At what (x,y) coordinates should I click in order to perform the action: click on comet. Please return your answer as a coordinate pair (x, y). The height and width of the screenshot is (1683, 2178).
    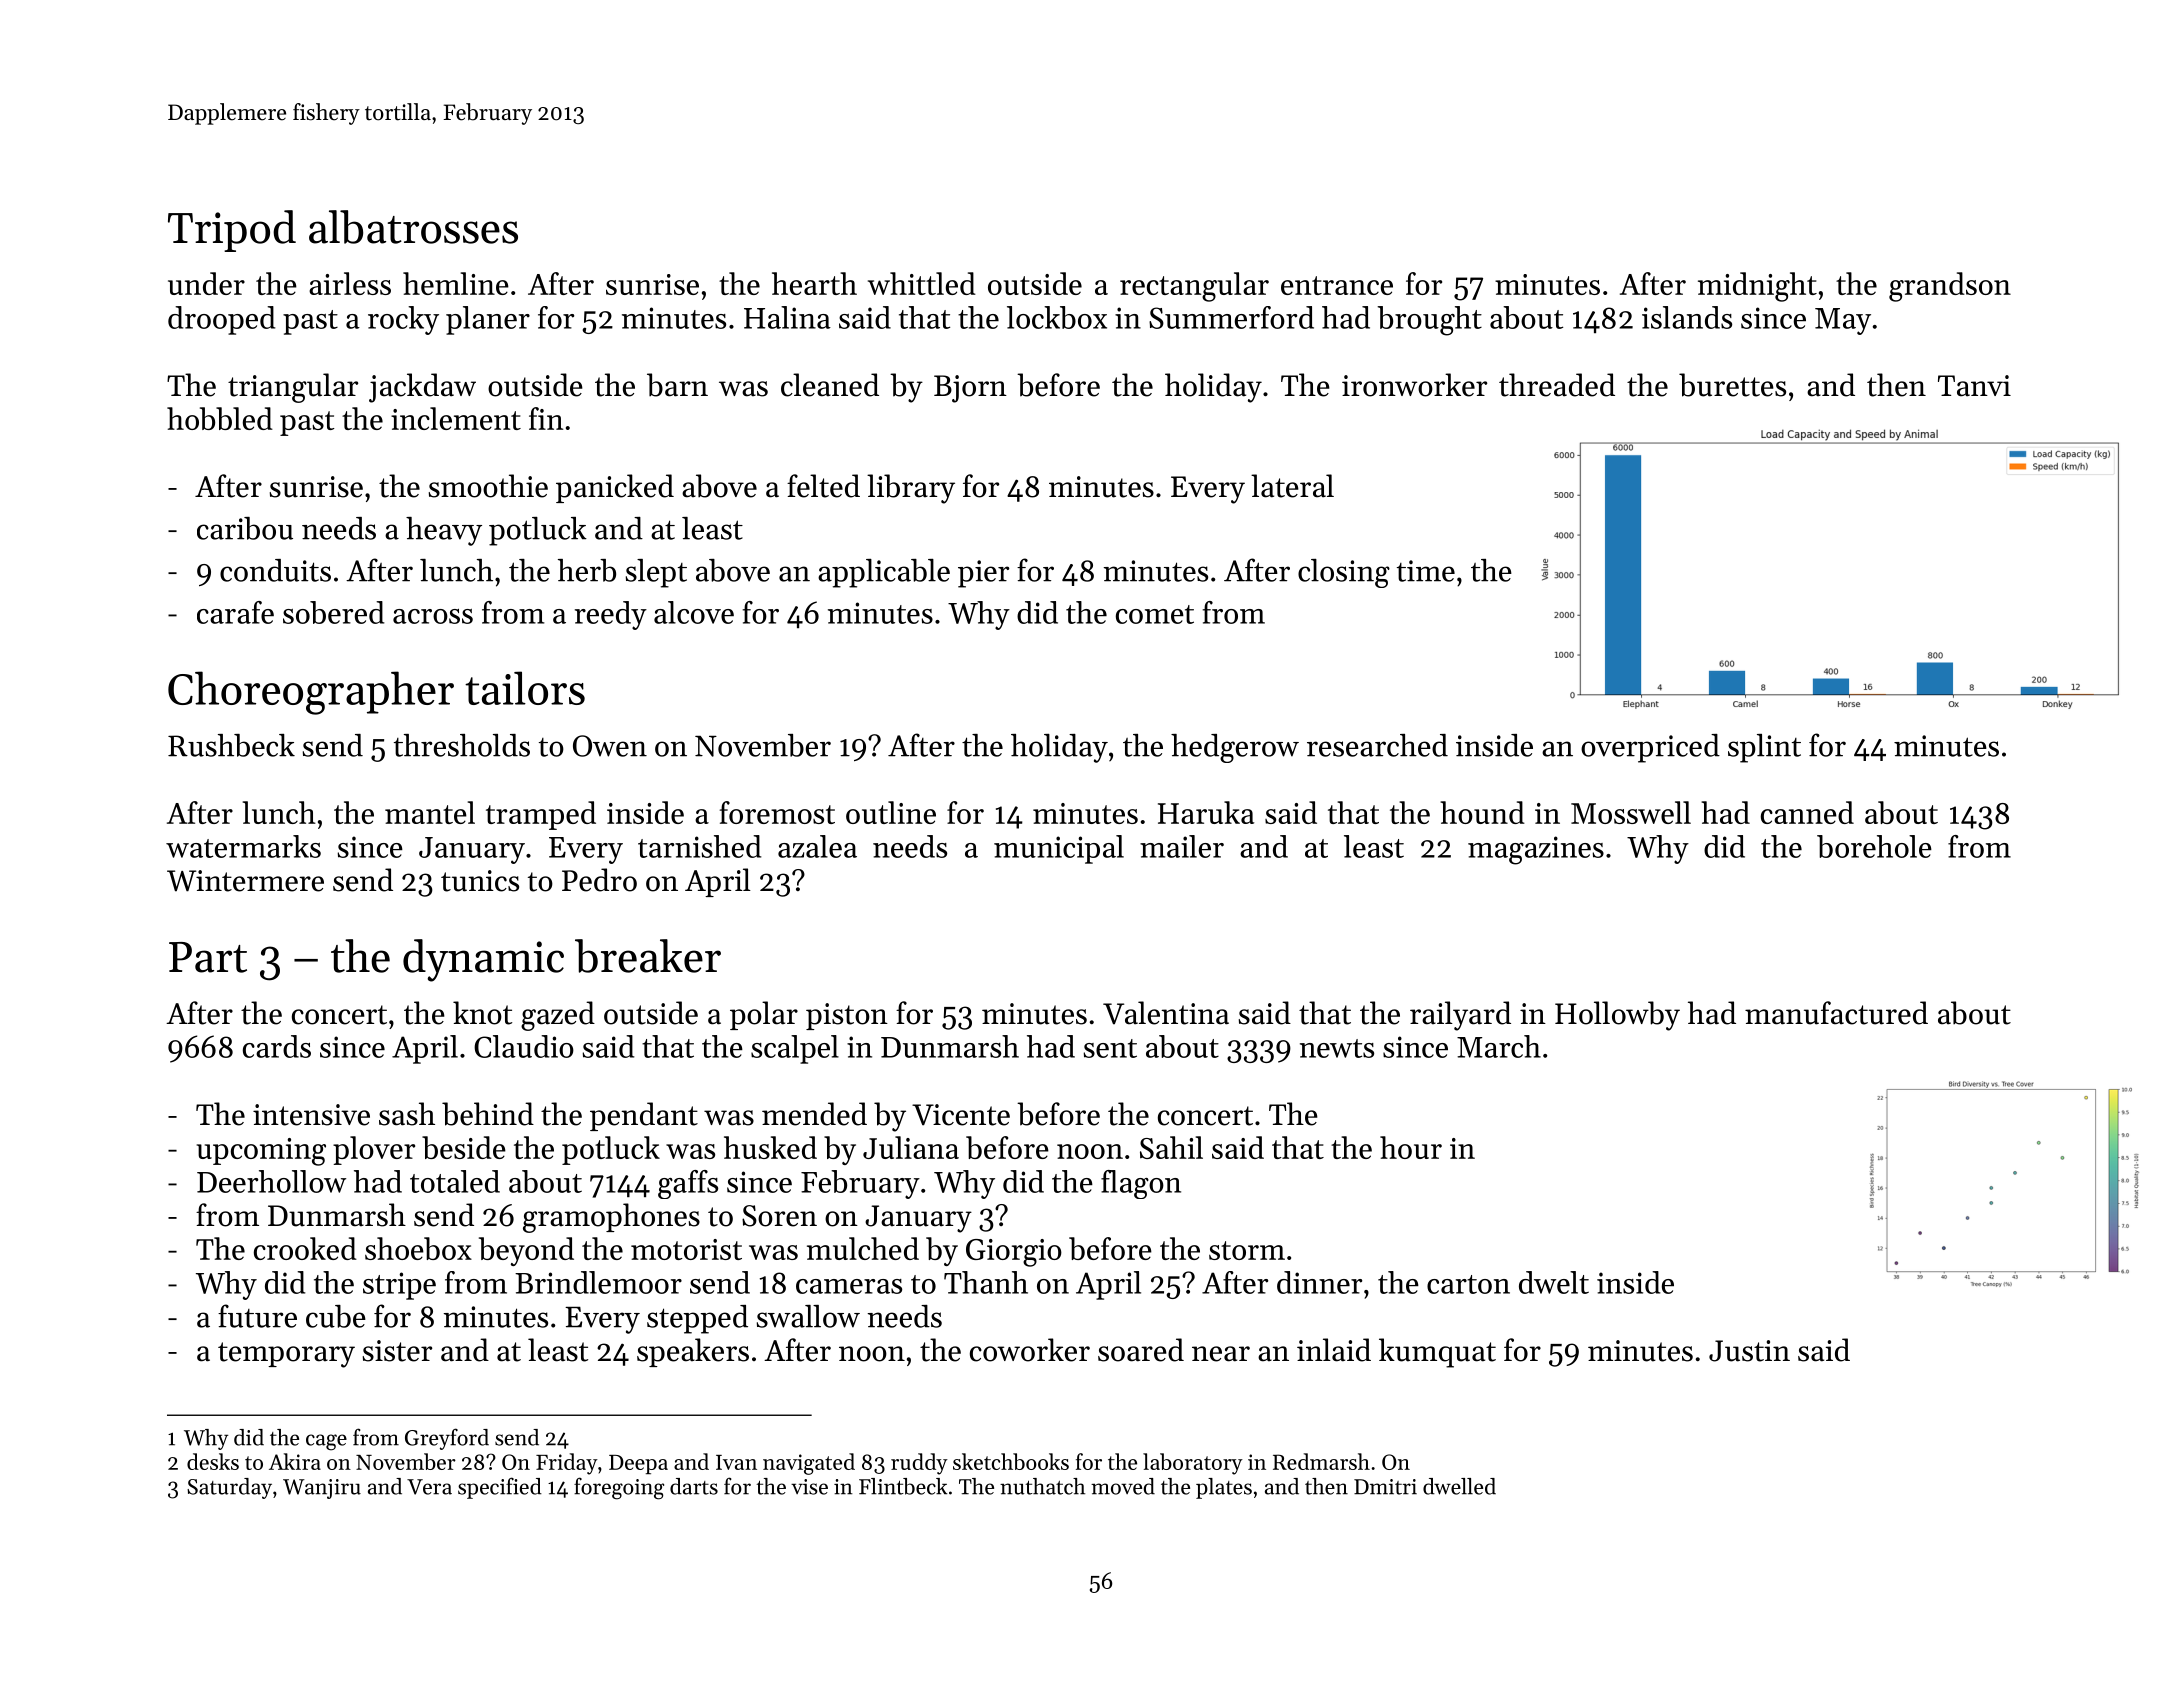
    Looking at the image, I should click on (1155, 614).
